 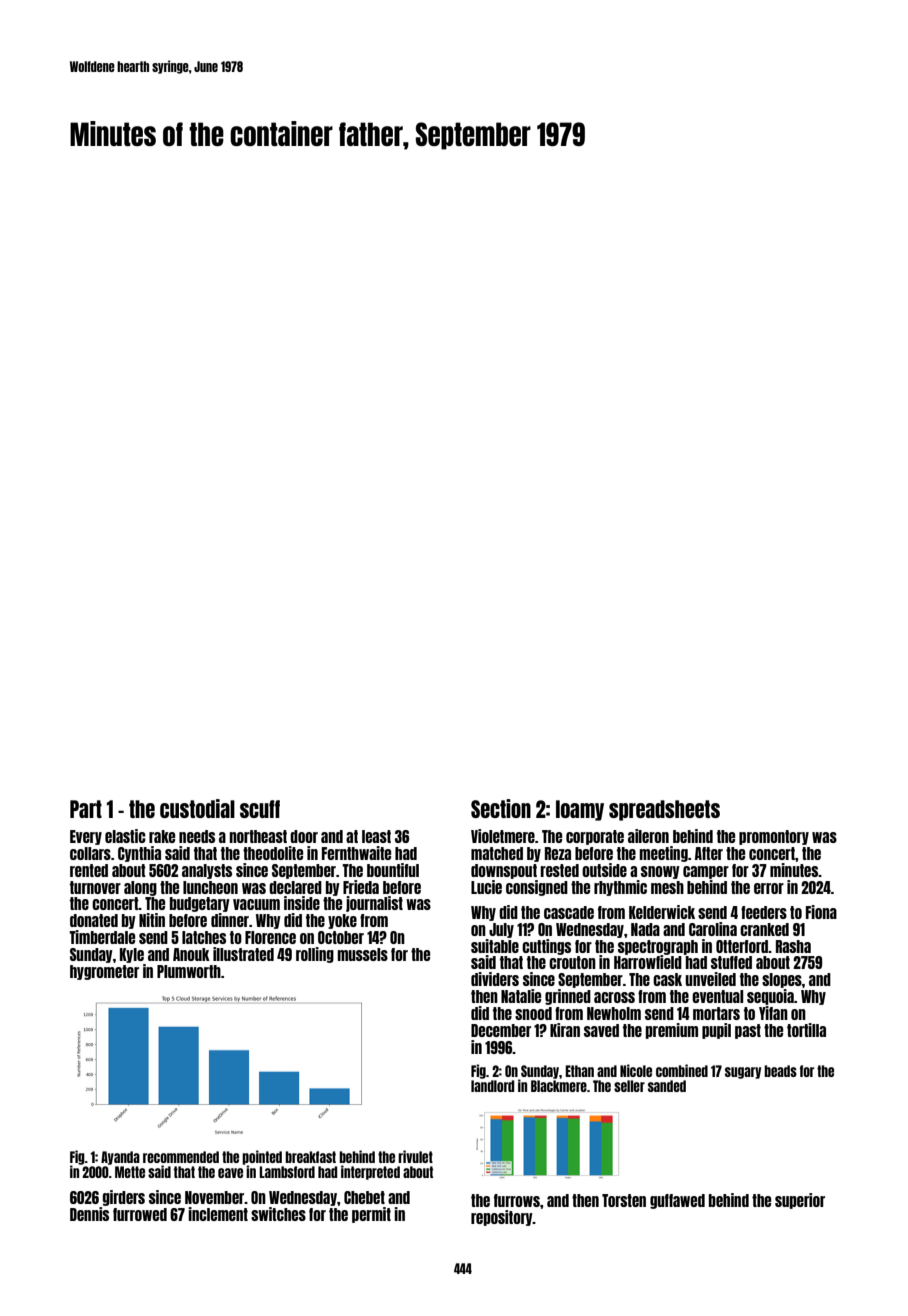 I want to click on slopes, so click(x=782, y=980).
